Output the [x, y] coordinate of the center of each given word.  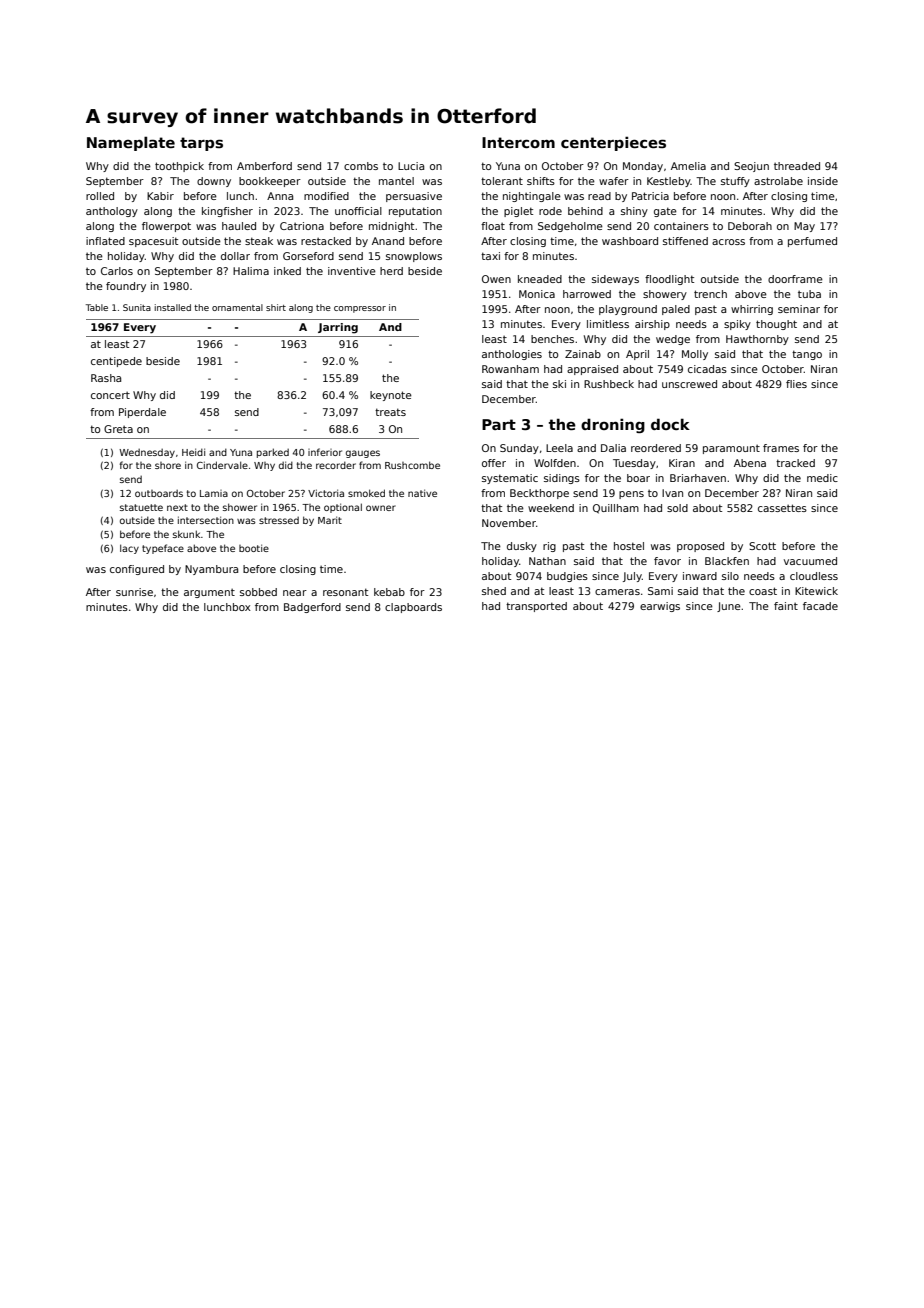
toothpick [179, 167]
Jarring [338, 328]
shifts [541, 181]
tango [807, 355]
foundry [126, 287]
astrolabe [778, 181]
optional [343, 508]
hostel [629, 546]
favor [667, 561]
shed [494, 591]
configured [137, 570]
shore [168, 465]
